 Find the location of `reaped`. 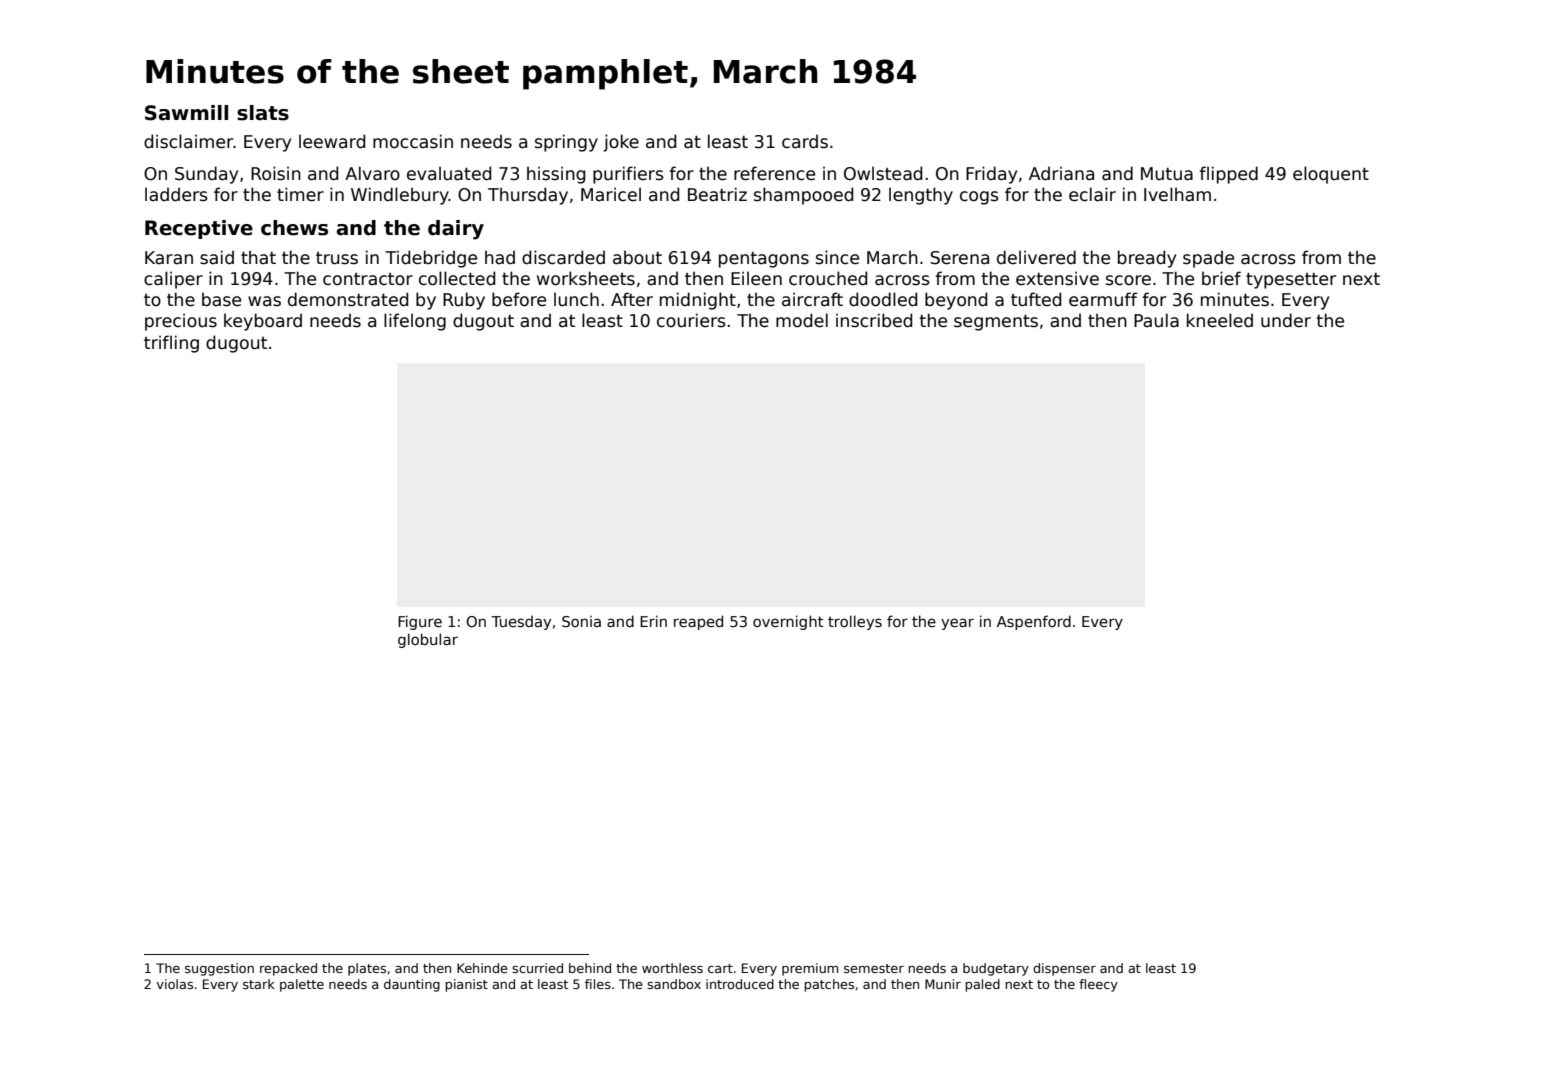

reaped is located at coordinates (698, 622).
